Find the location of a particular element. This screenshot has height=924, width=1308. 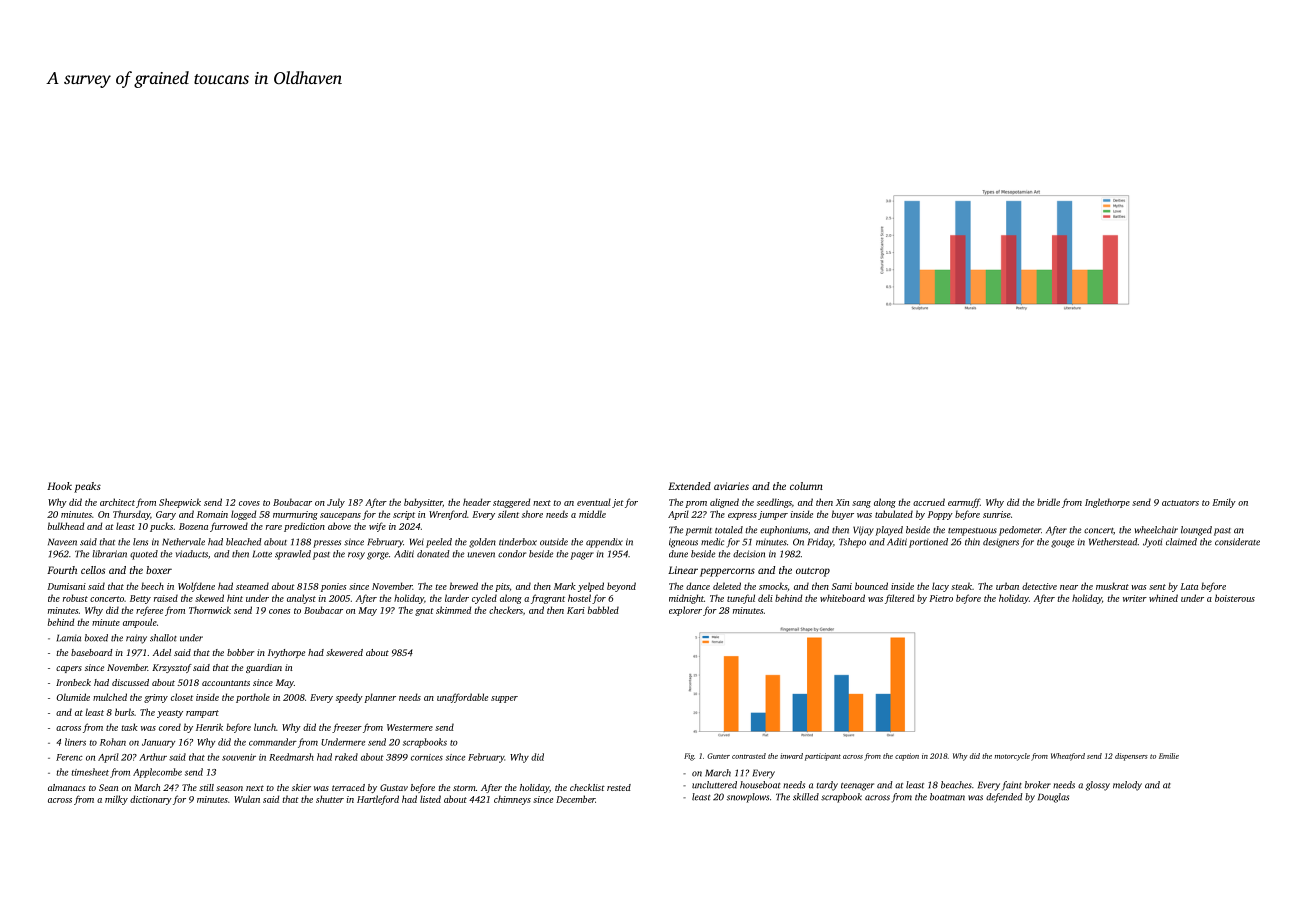

Mark is located at coordinates (565, 586).
